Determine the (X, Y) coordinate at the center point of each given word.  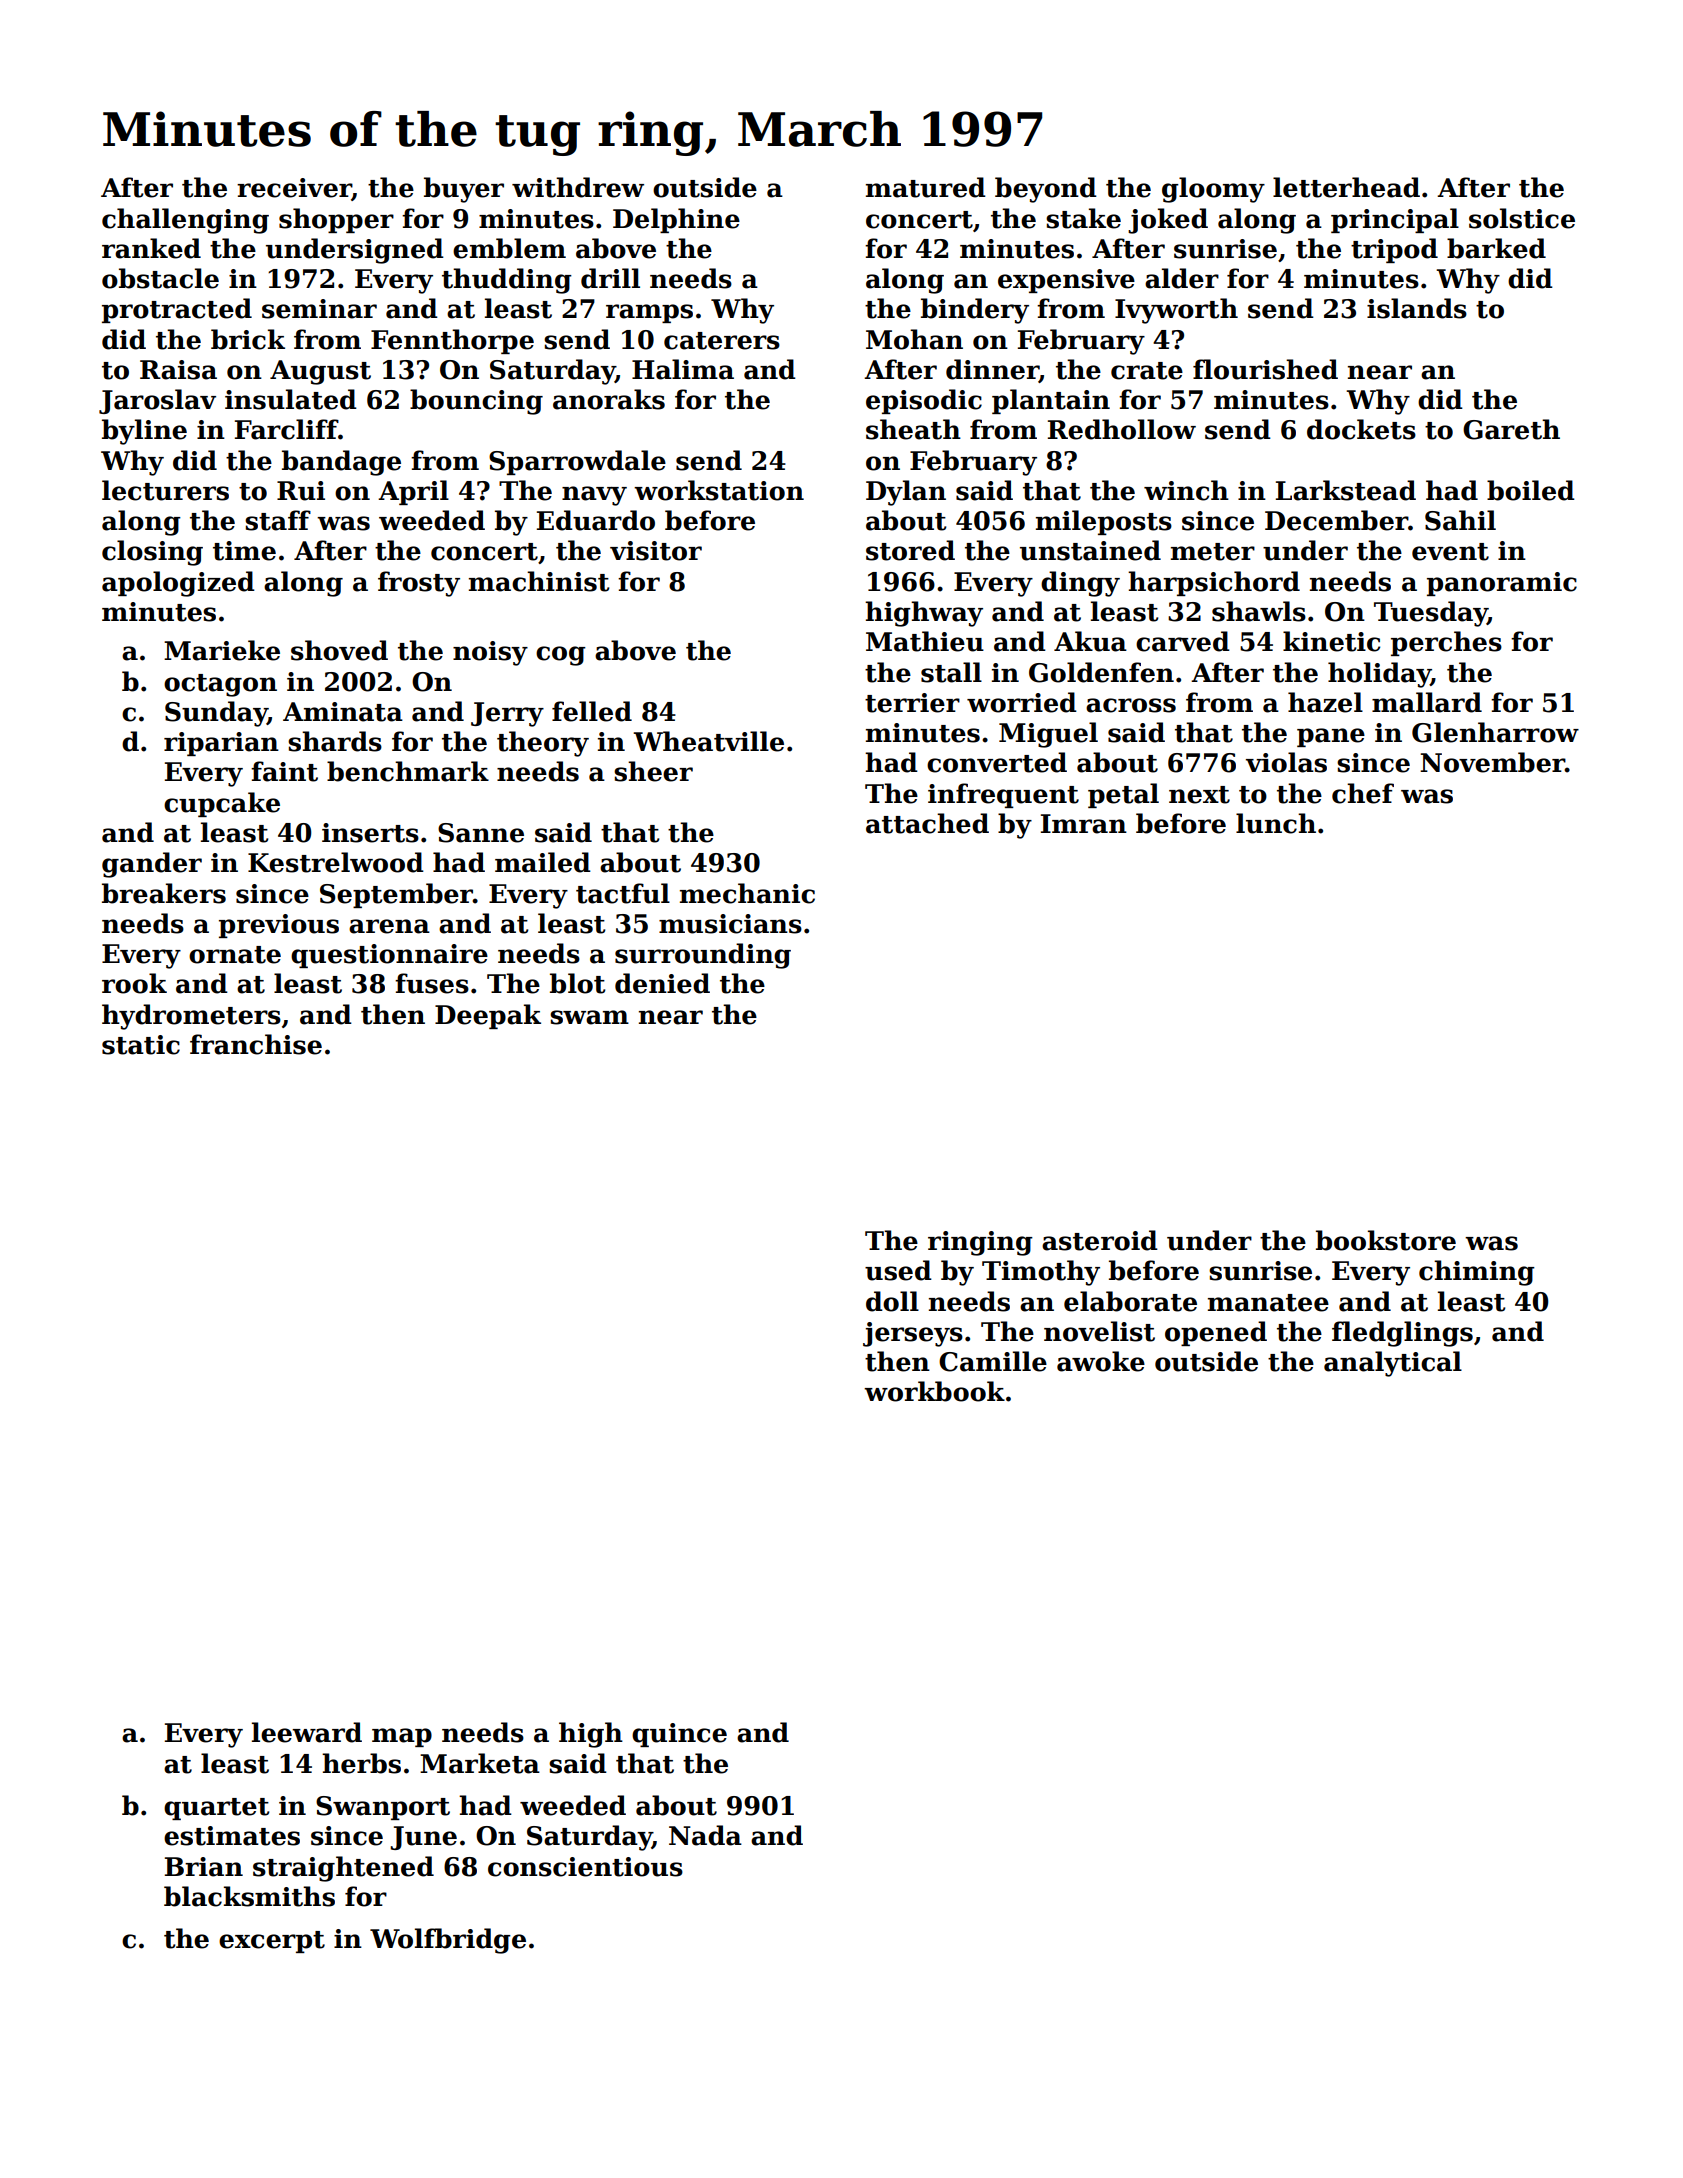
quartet (216, 1809)
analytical (1393, 1364)
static (141, 1045)
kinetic (1331, 641)
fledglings (1402, 1334)
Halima (683, 369)
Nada (705, 1835)
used (898, 1270)
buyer (464, 190)
